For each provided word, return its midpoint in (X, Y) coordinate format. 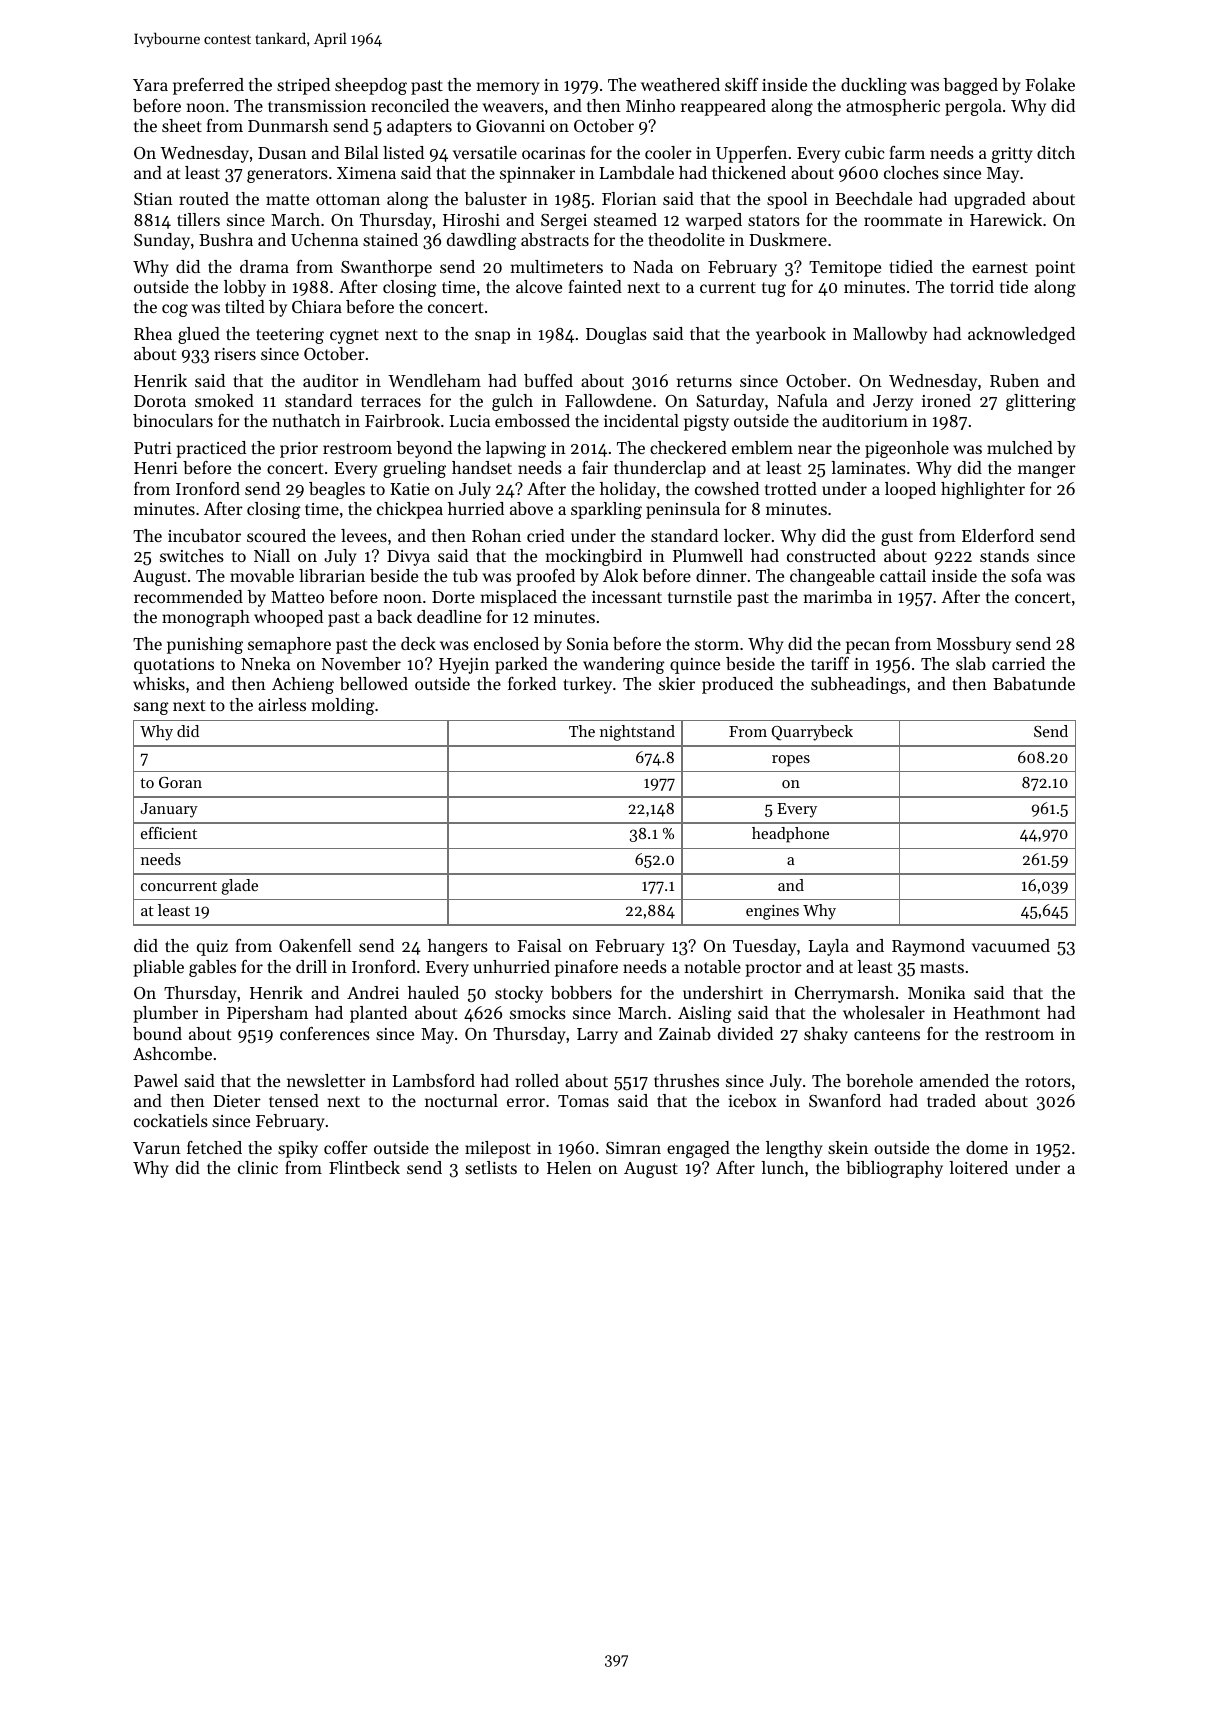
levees (364, 535)
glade (240, 887)
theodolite (687, 239)
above (531, 508)
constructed (831, 555)
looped (910, 490)
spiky (298, 1149)
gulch (512, 402)
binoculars (173, 420)
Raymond (928, 947)
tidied (911, 266)
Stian (153, 199)
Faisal (539, 945)
